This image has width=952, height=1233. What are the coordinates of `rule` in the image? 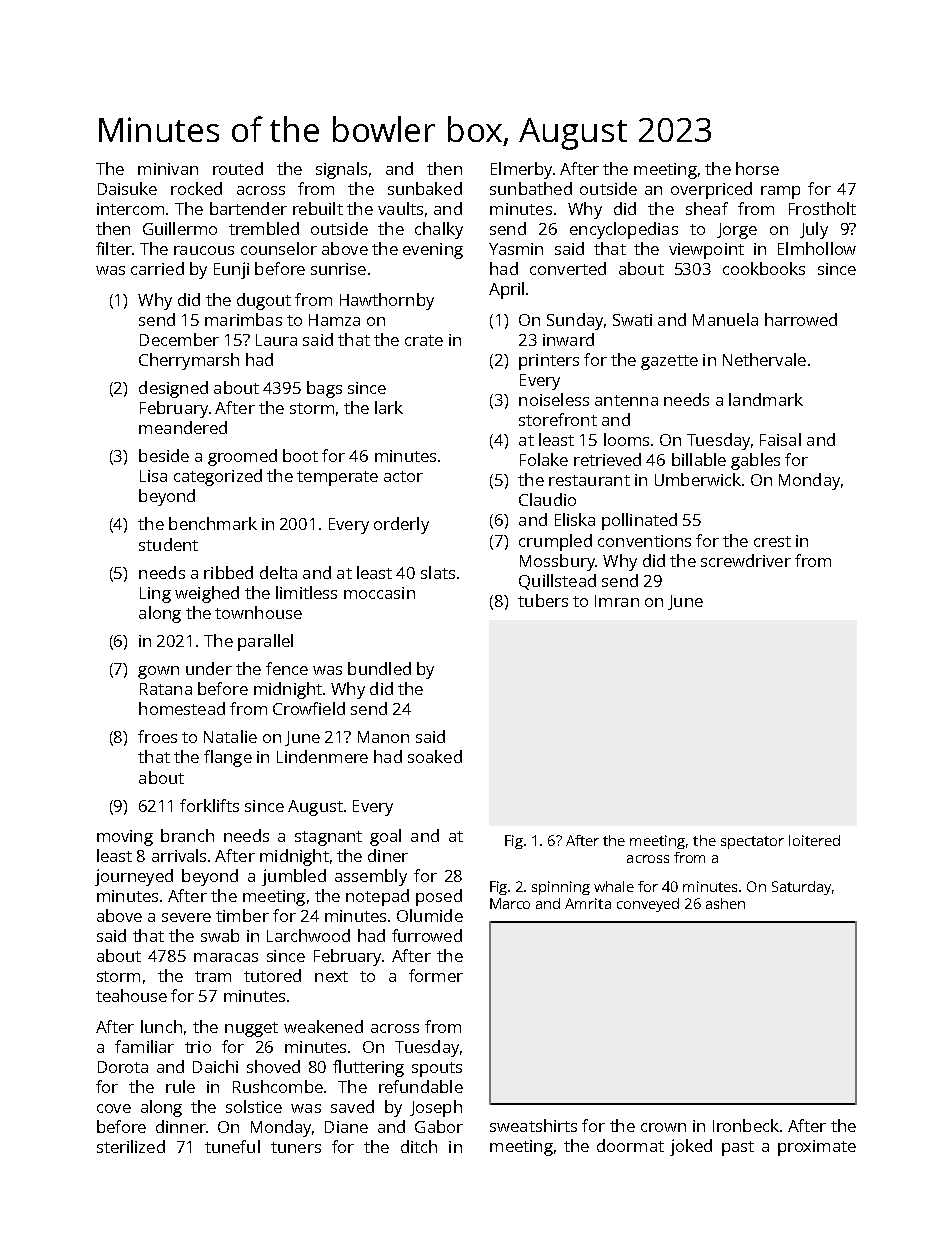 It's located at (180, 1086).
